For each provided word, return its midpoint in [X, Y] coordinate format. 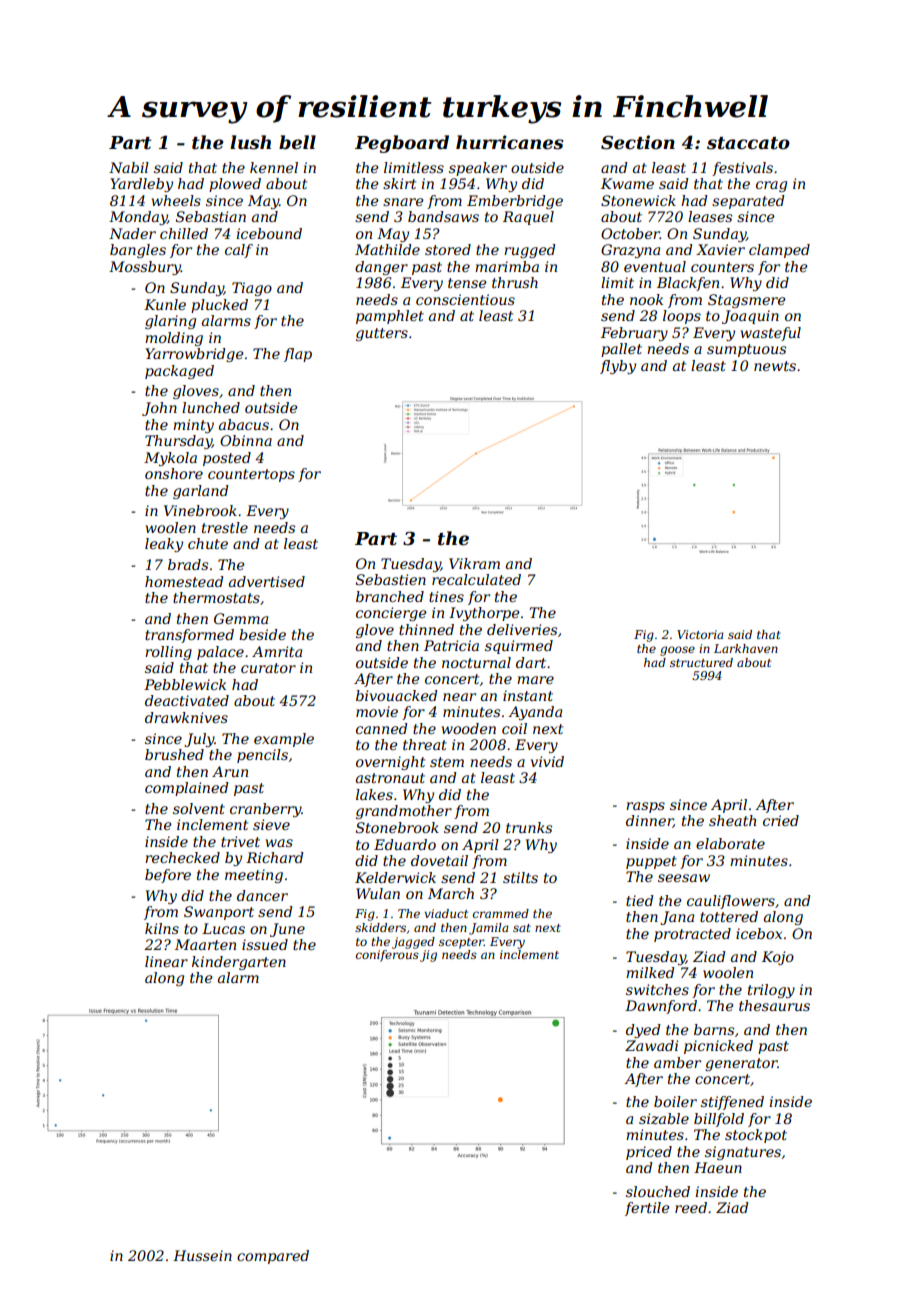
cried [781, 820]
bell [297, 142]
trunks [529, 827]
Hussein [202, 1255]
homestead [184, 581]
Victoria [700, 634]
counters [722, 267]
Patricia [451, 645]
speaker [478, 169]
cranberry [266, 810]
